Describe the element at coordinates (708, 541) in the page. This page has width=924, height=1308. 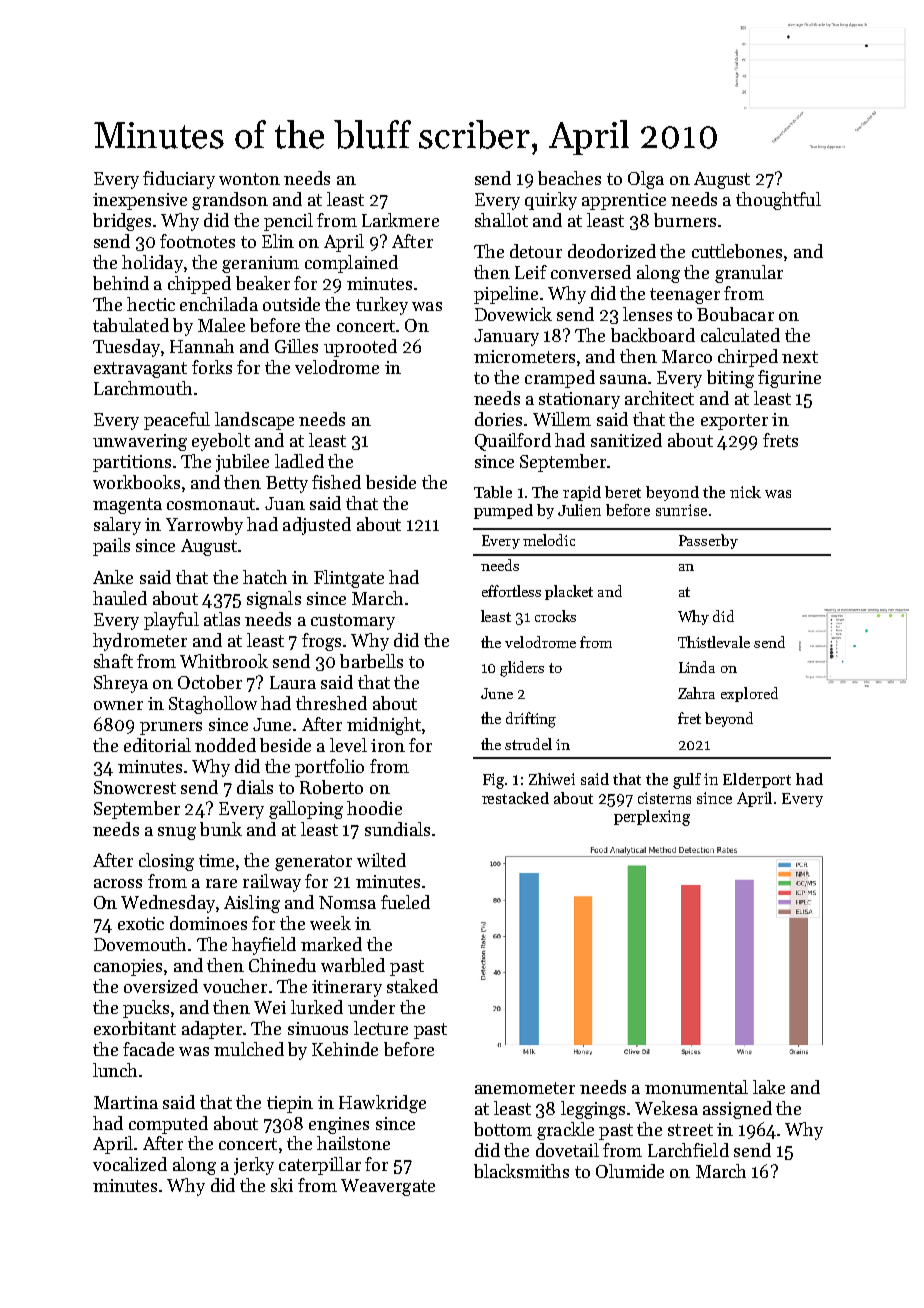
I see `Passerby` at that location.
